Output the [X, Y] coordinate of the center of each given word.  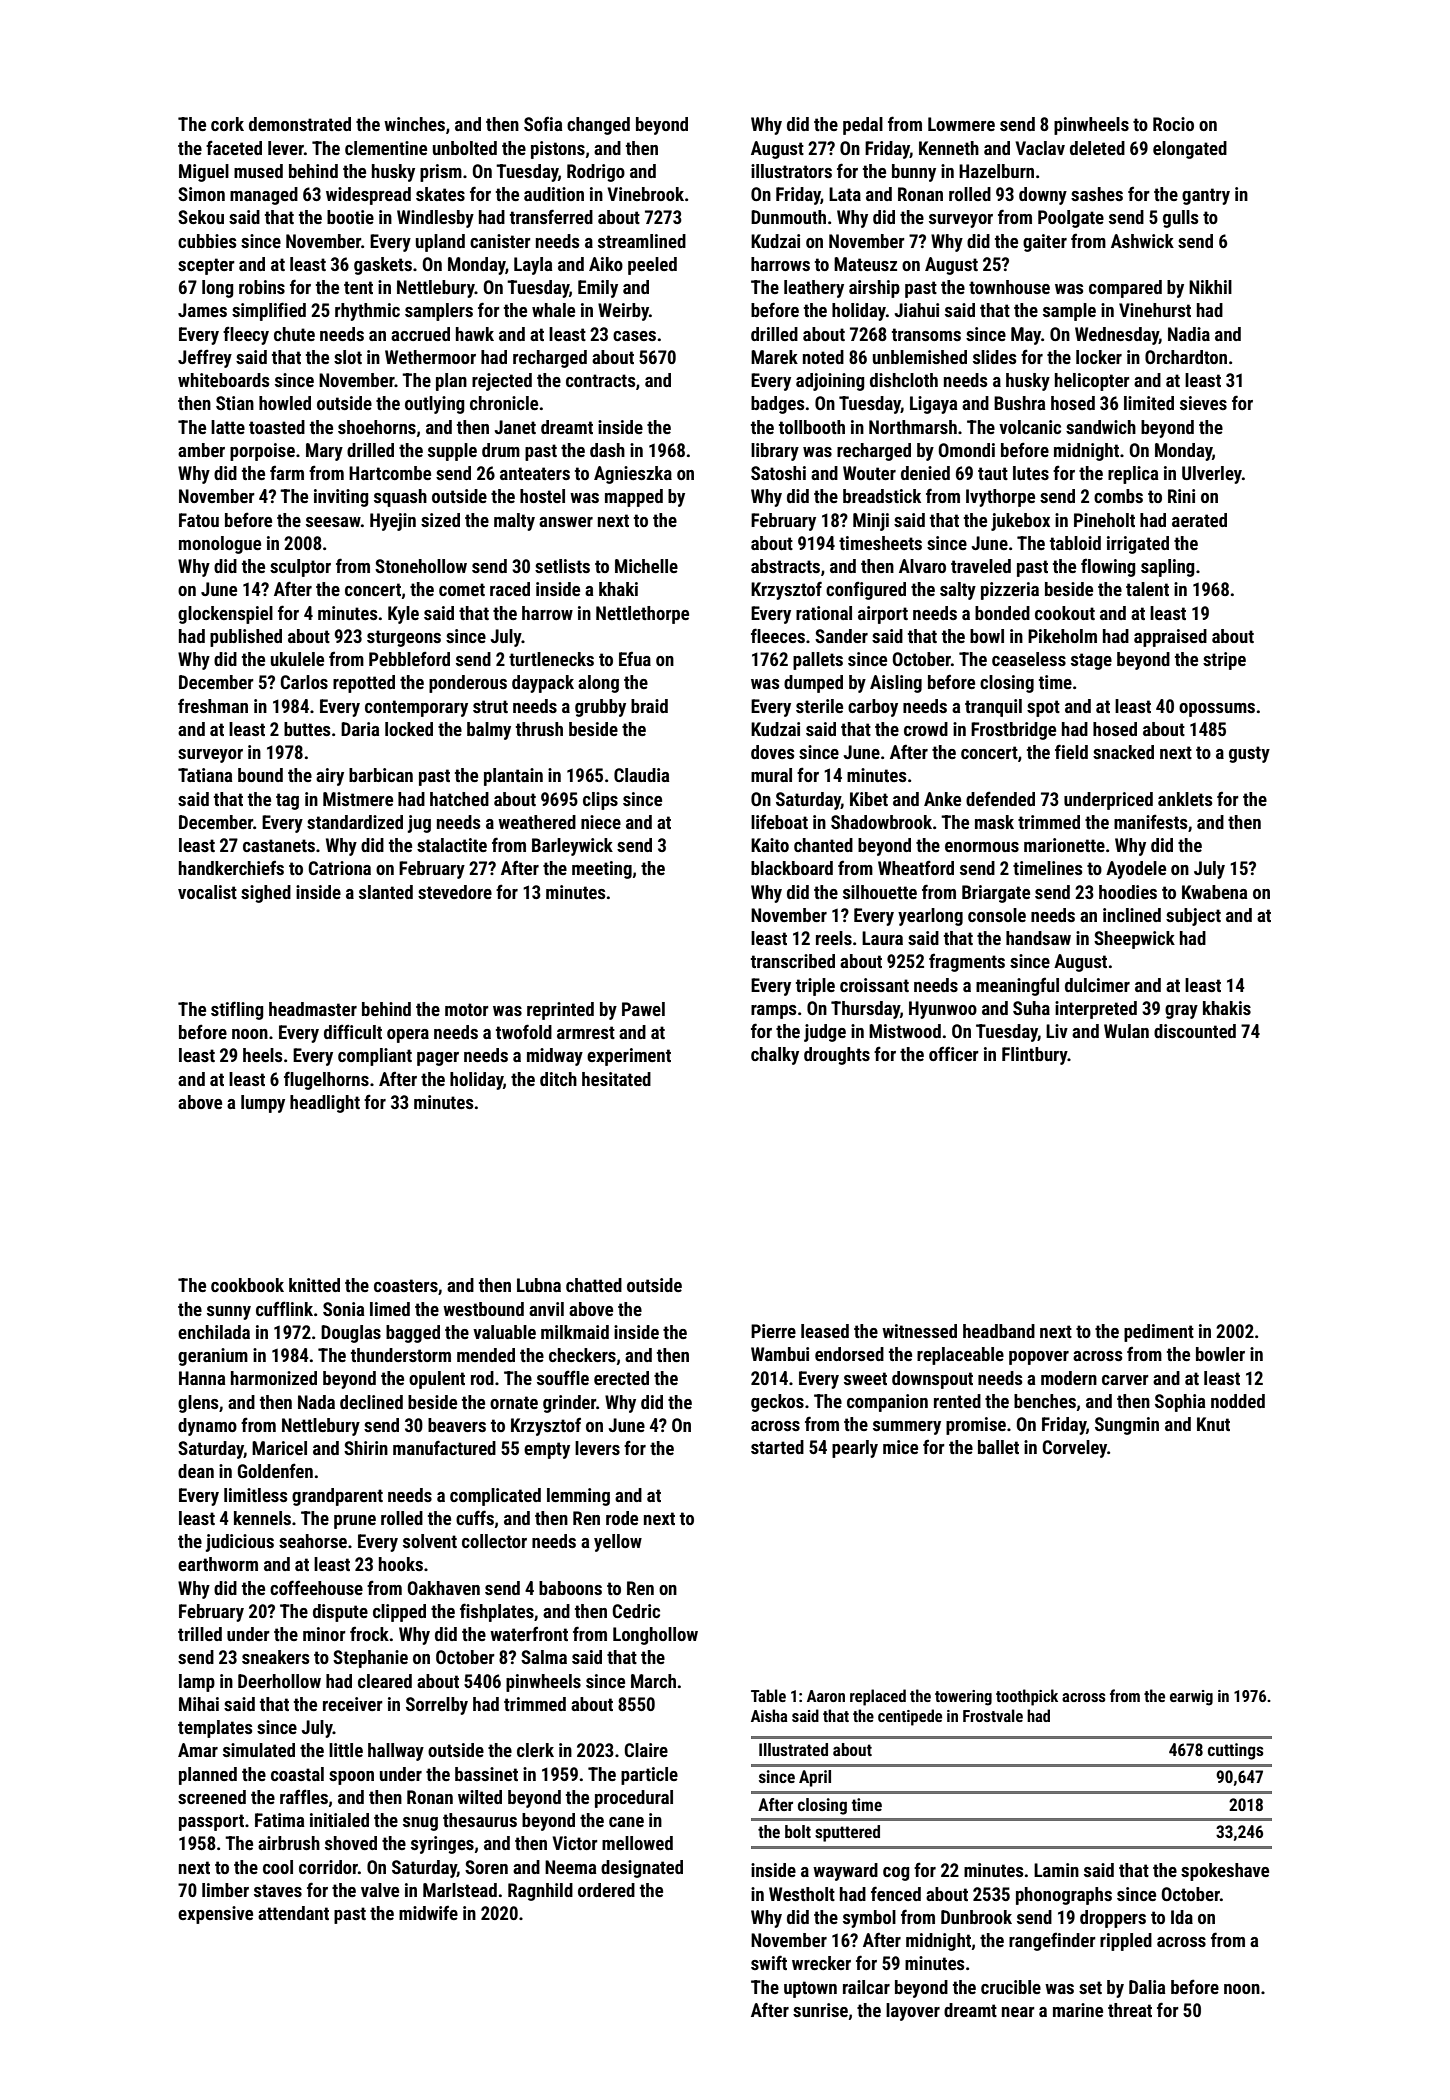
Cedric [636, 1611]
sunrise [820, 2010]
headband [999, 1331]
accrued [420, 334]
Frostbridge [1013, 731]
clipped [399, 1613]
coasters [406, 1285]
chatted [594, 1285]
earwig [1191, 1698]
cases [634, 336]
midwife [428, 1912]
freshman [213, 705]
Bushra [1019, 403]
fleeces [778, 635]
